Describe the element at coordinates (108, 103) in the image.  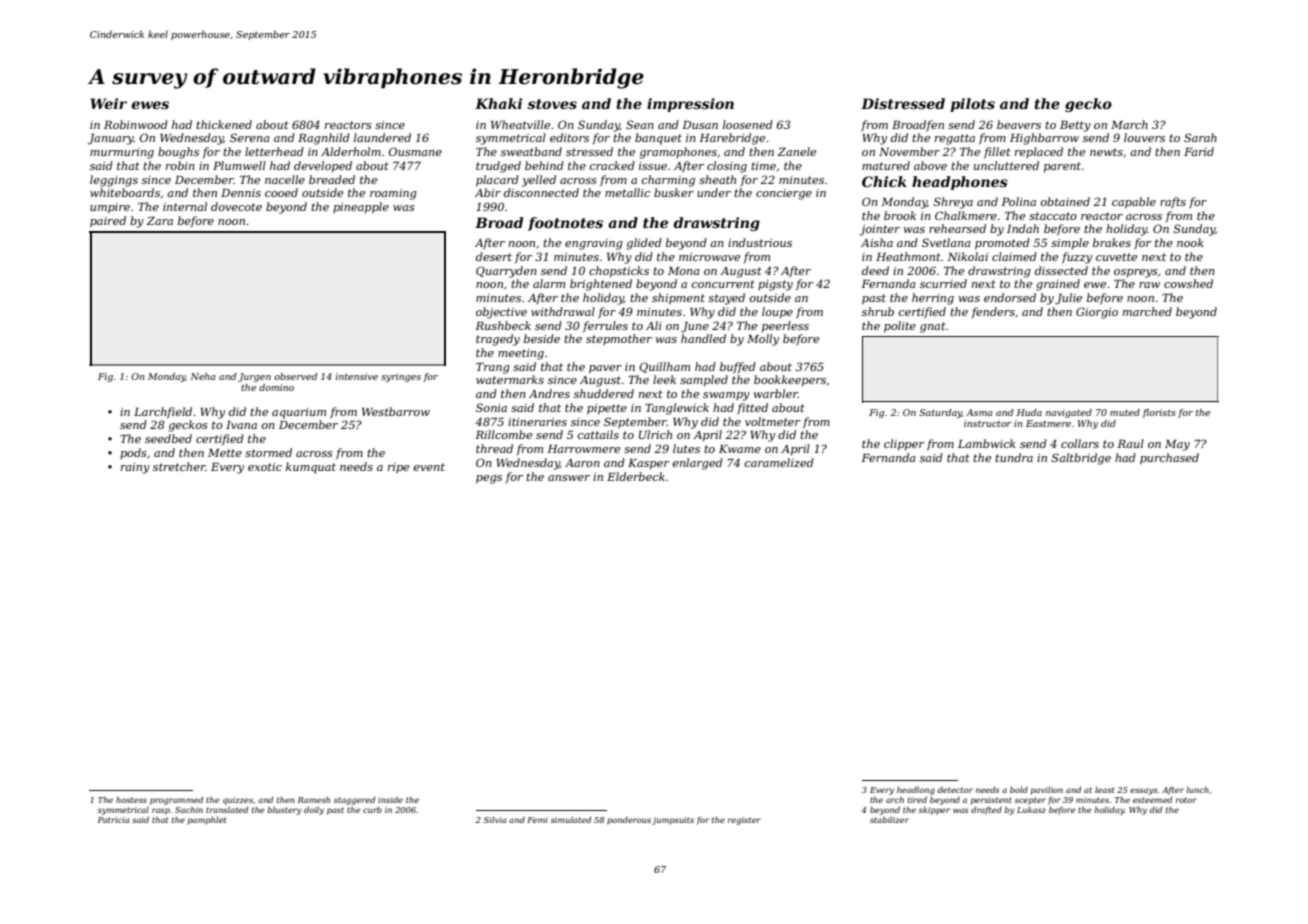
I see `Weir` at that location.
